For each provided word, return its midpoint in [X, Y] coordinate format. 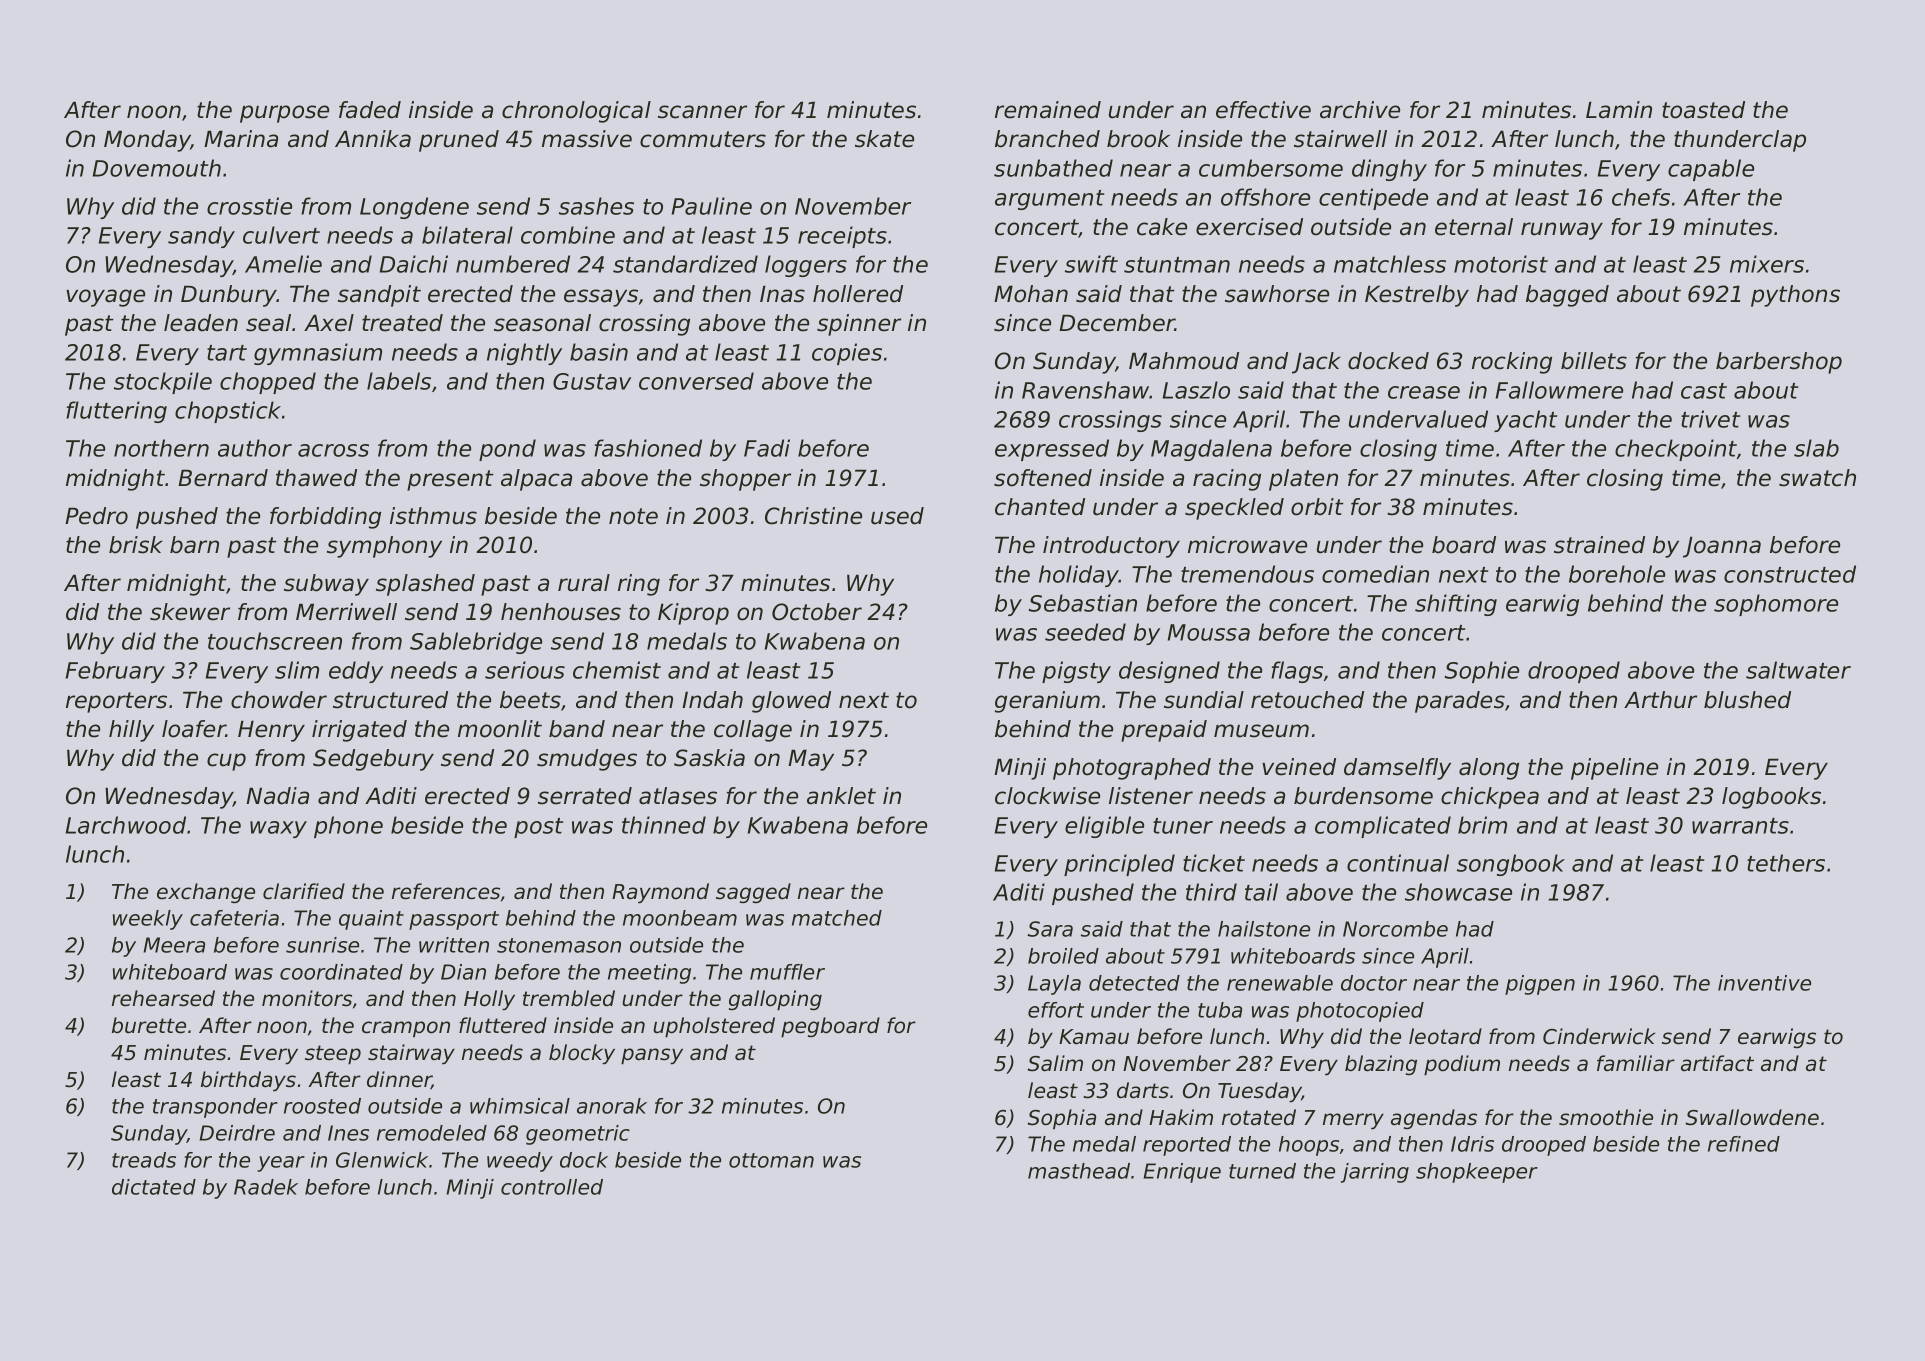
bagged [1567, 296]
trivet [1710, 419]
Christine [813, 516]
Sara [1050, 929]
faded [370, 110]
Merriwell [346, 612]
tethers [1786, 863]
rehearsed [163, 998]
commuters [703, 139]
